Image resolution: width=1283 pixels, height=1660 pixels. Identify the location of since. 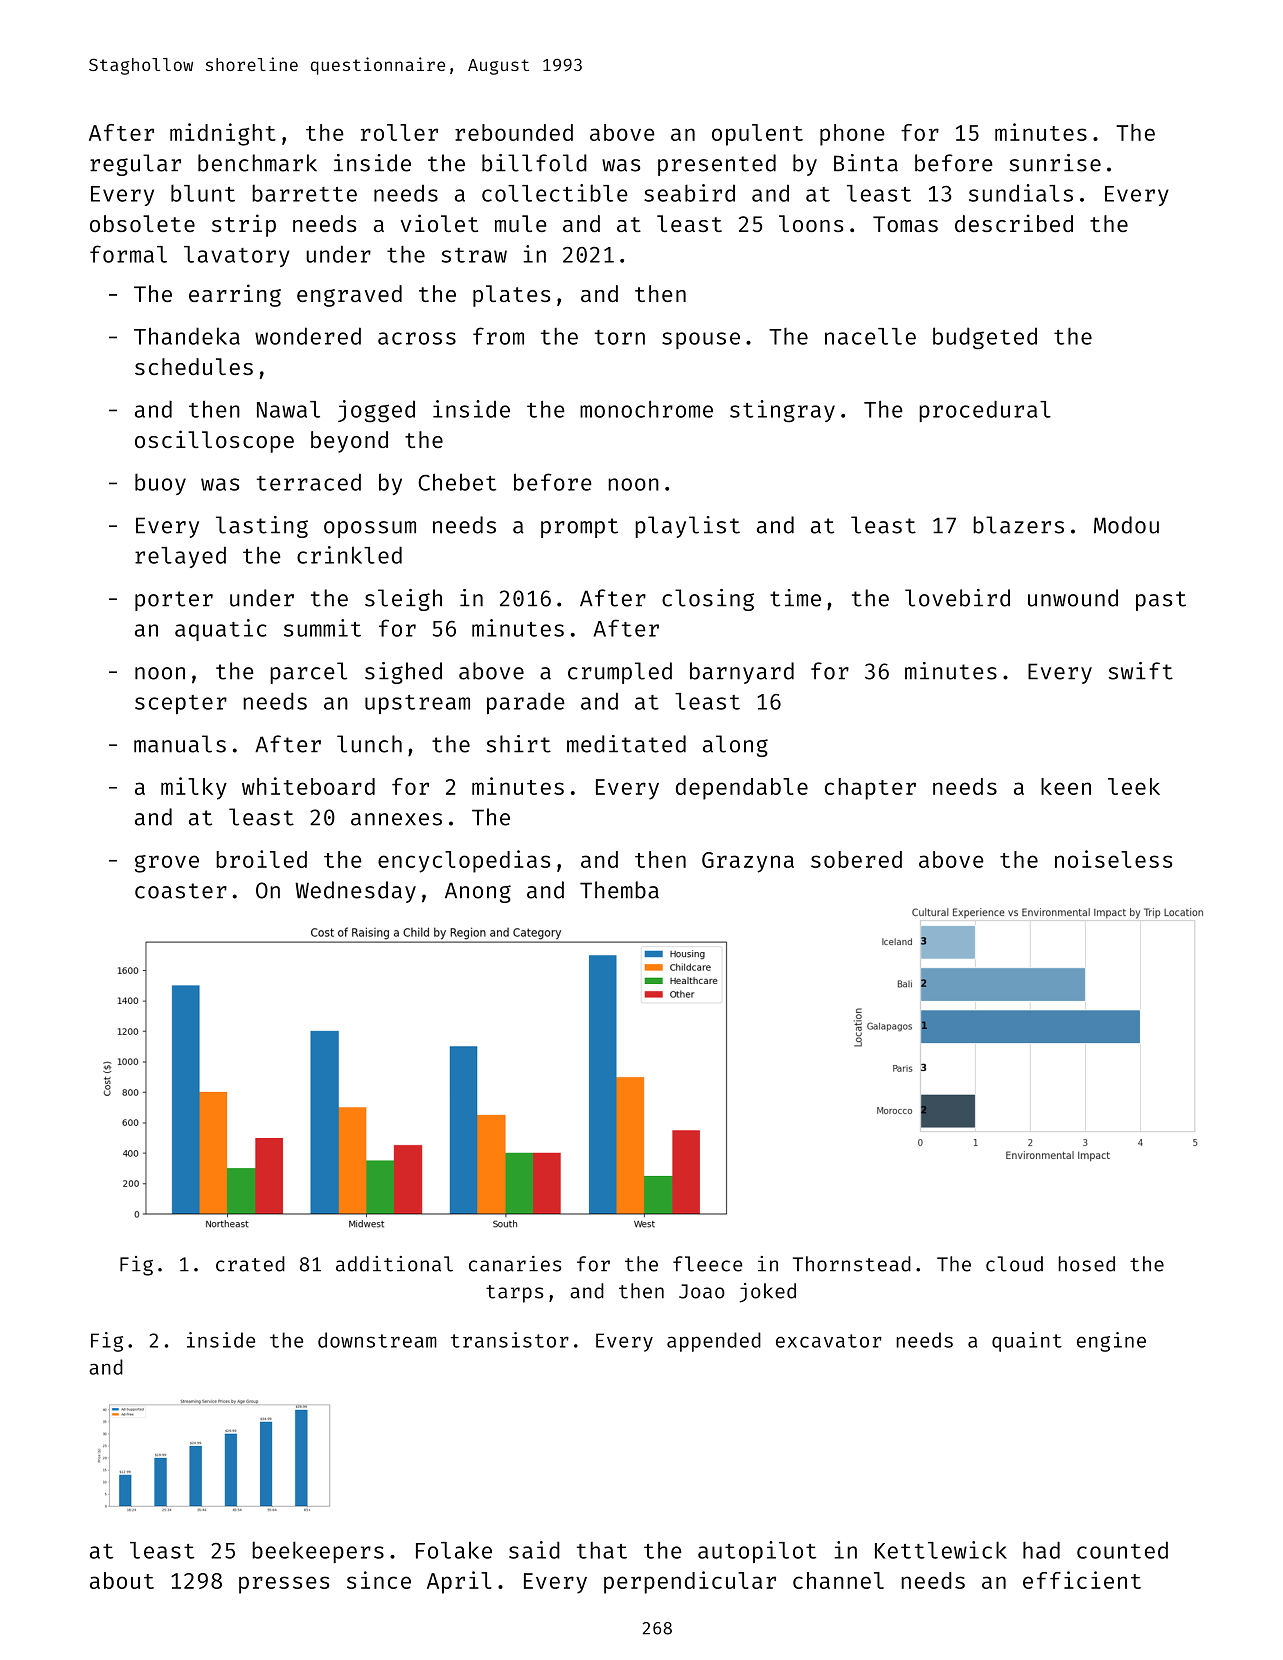
(379, 1580).
